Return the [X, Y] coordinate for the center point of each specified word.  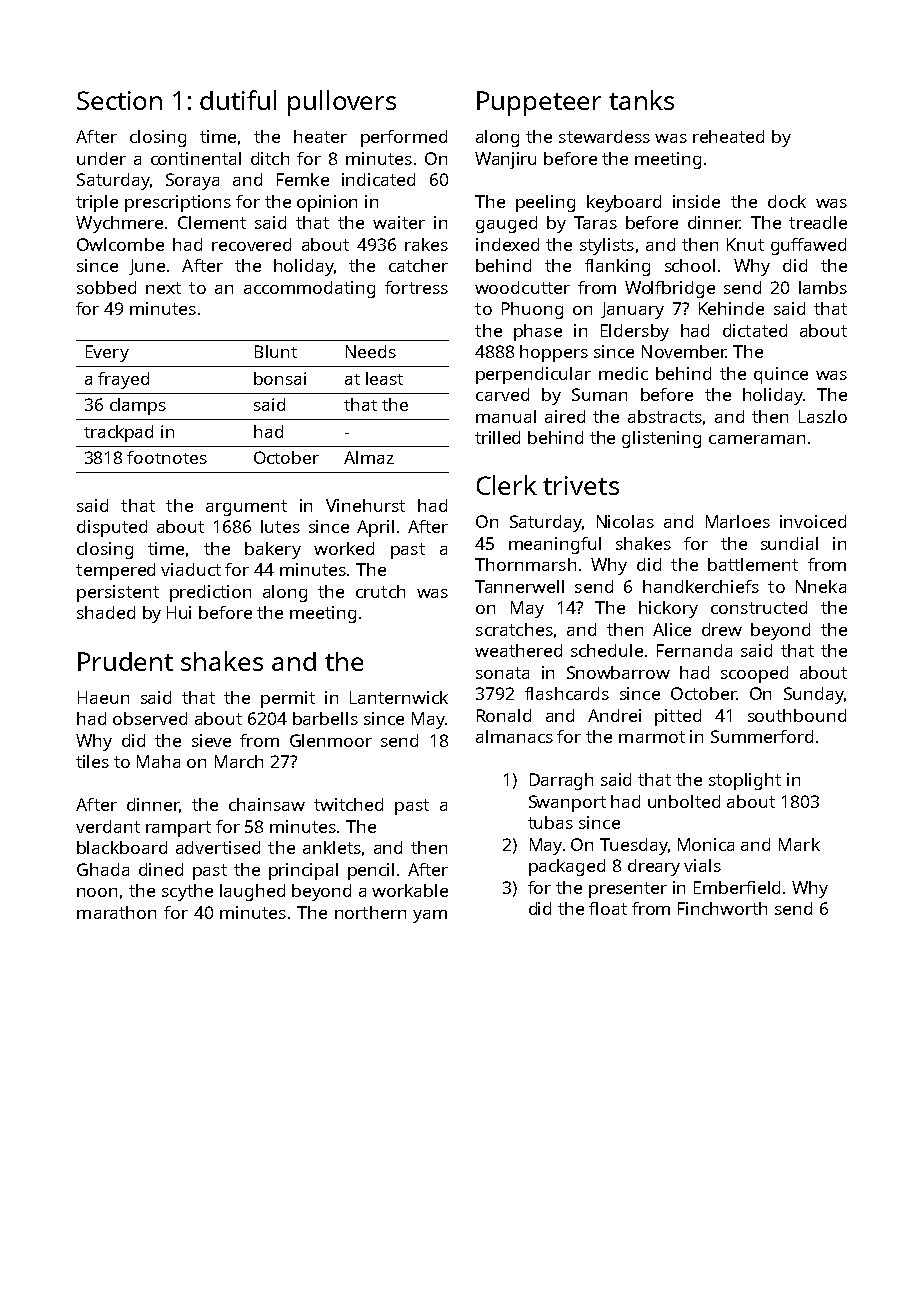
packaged [567, 867]
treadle [818, 222]
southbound [797, 715]
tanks [641, 100]
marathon [116, 912]
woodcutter [522, 287]
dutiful [238, 100]
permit [288, 699]
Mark [799, 844]
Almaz [369, 457]
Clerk [507, 485]
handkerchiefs [701, 586]
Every [107, 353]
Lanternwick [399, 697]
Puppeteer [539, 103]
